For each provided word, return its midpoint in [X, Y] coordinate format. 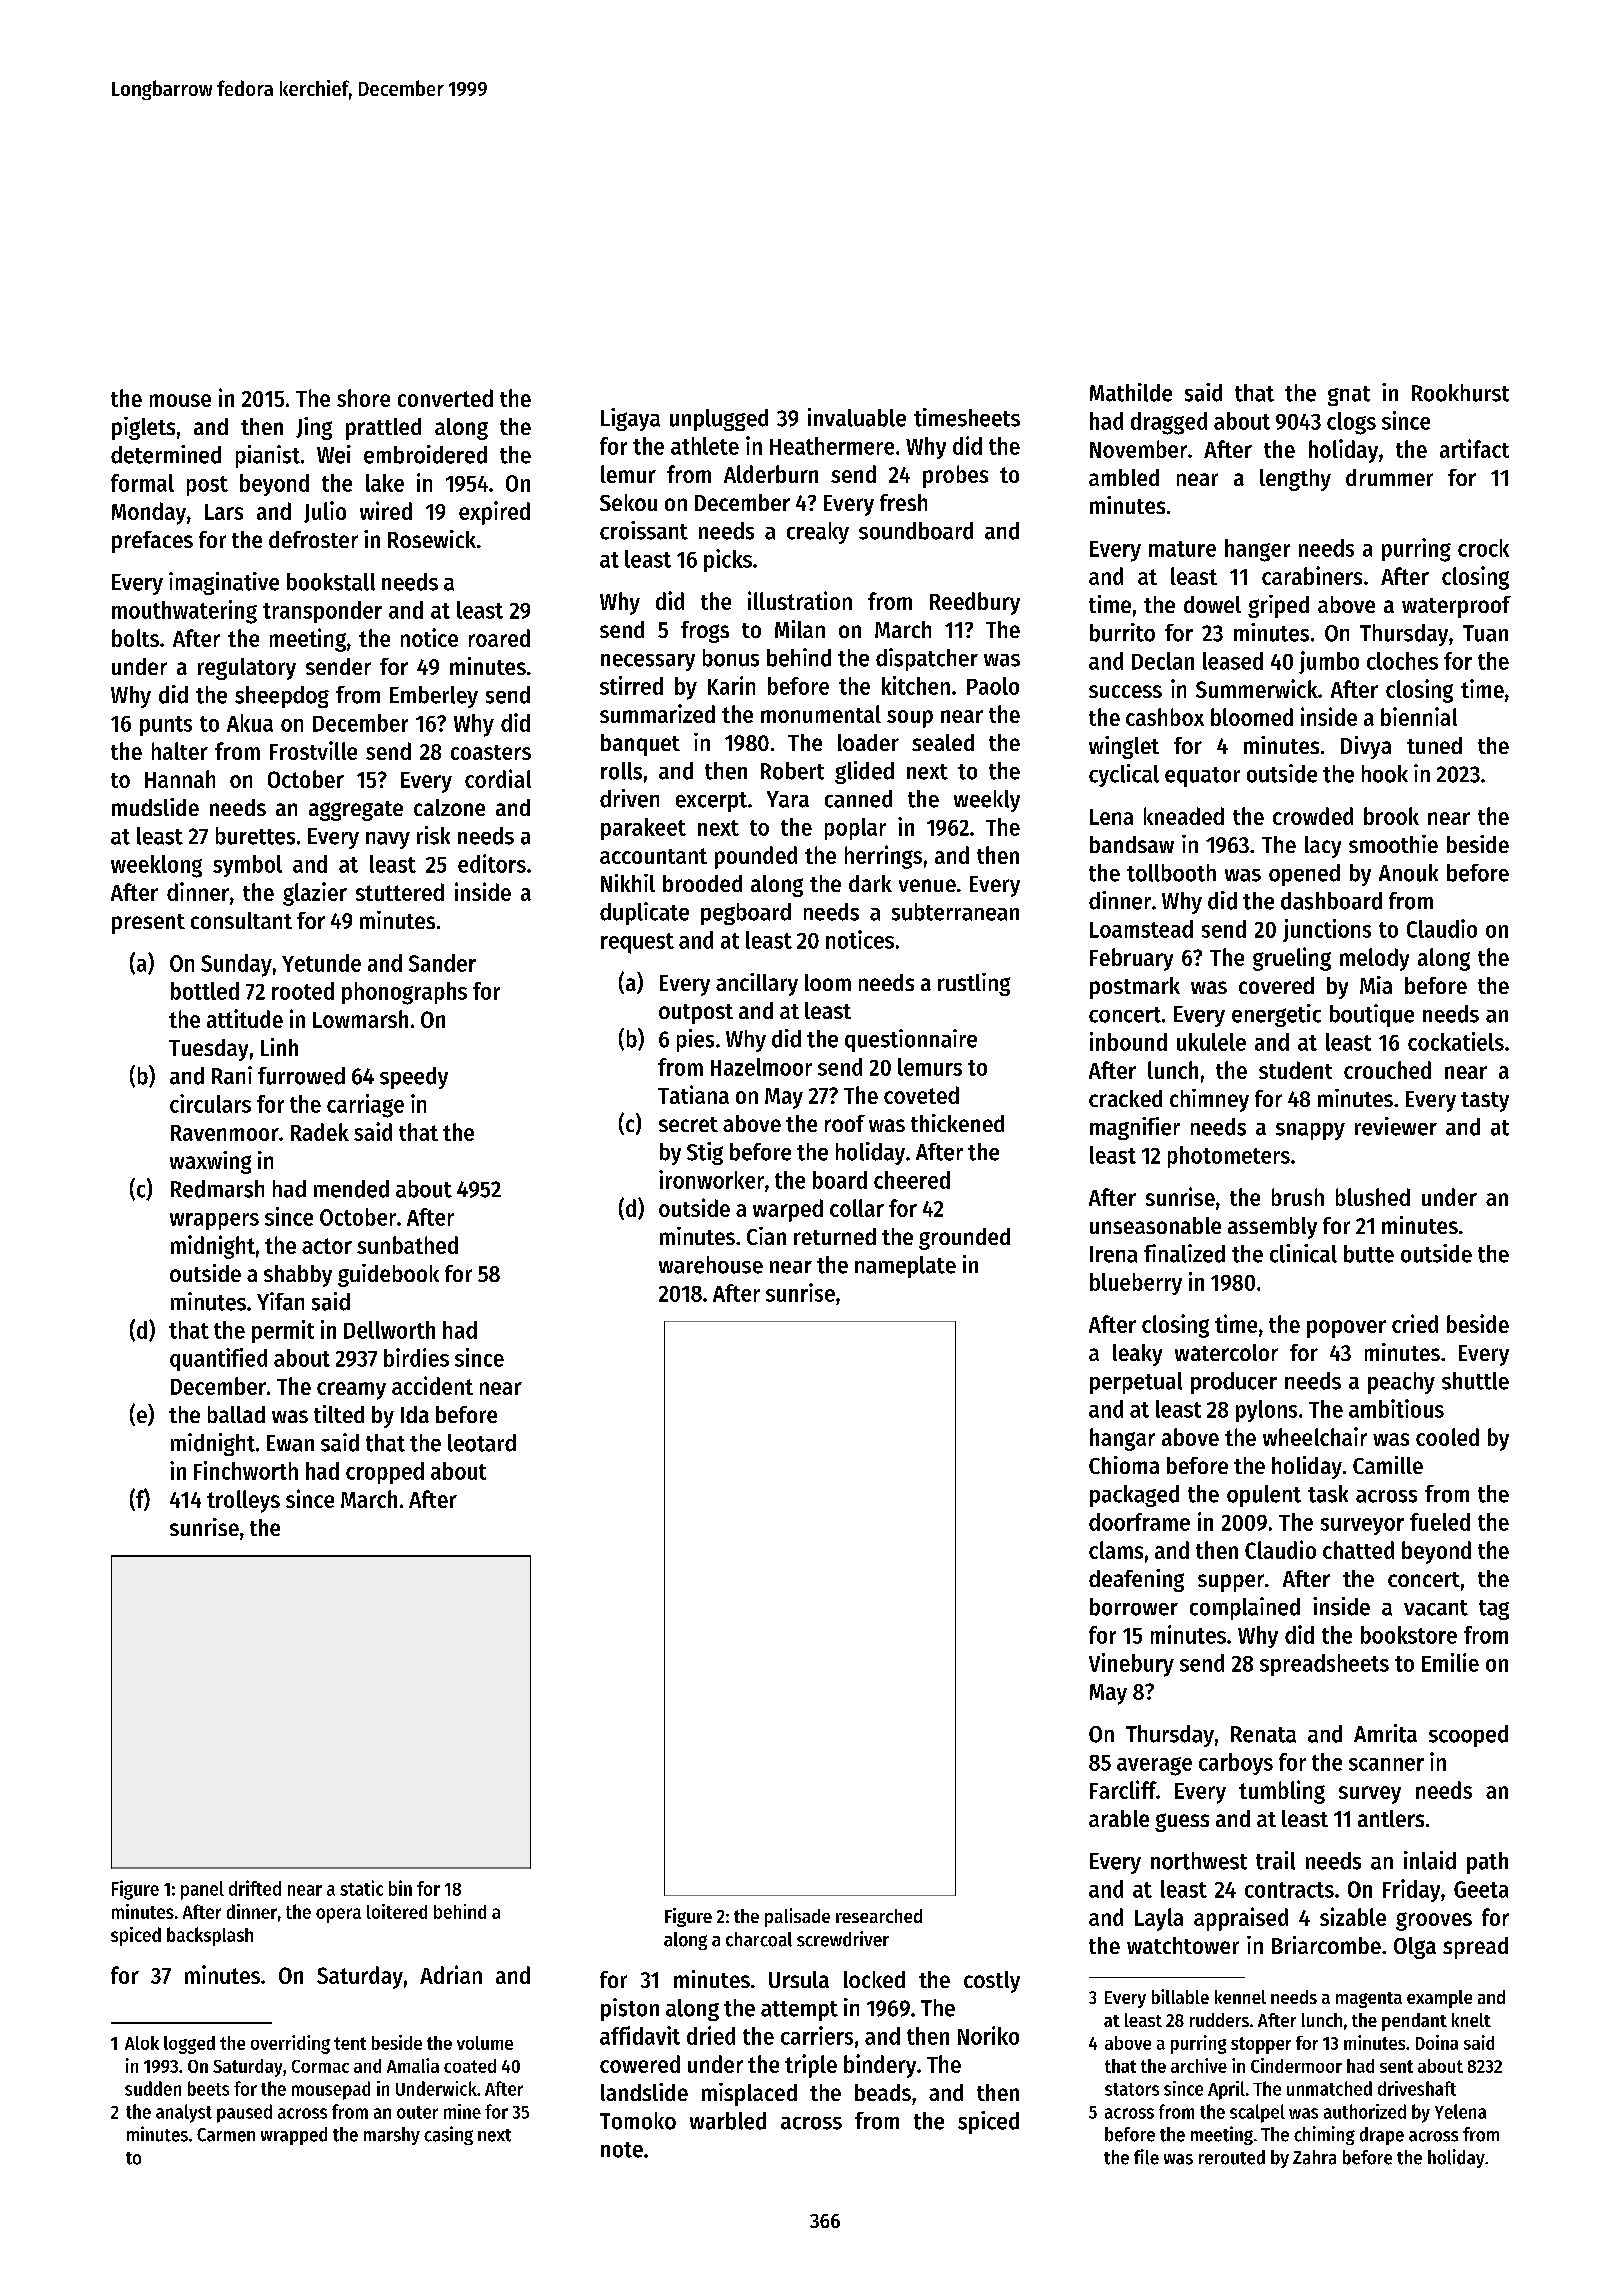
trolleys [243, 1501]
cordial [498, 778]
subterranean [955, 912]
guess [1182, 1822]
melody [1374, 959]
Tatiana [693, 1094]
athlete [705, 446]
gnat [1349, 396]
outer [417, 2112]
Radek [320, 1132]
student [1295, 1070]
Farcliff [1123, 1789]
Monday [149, 513]
